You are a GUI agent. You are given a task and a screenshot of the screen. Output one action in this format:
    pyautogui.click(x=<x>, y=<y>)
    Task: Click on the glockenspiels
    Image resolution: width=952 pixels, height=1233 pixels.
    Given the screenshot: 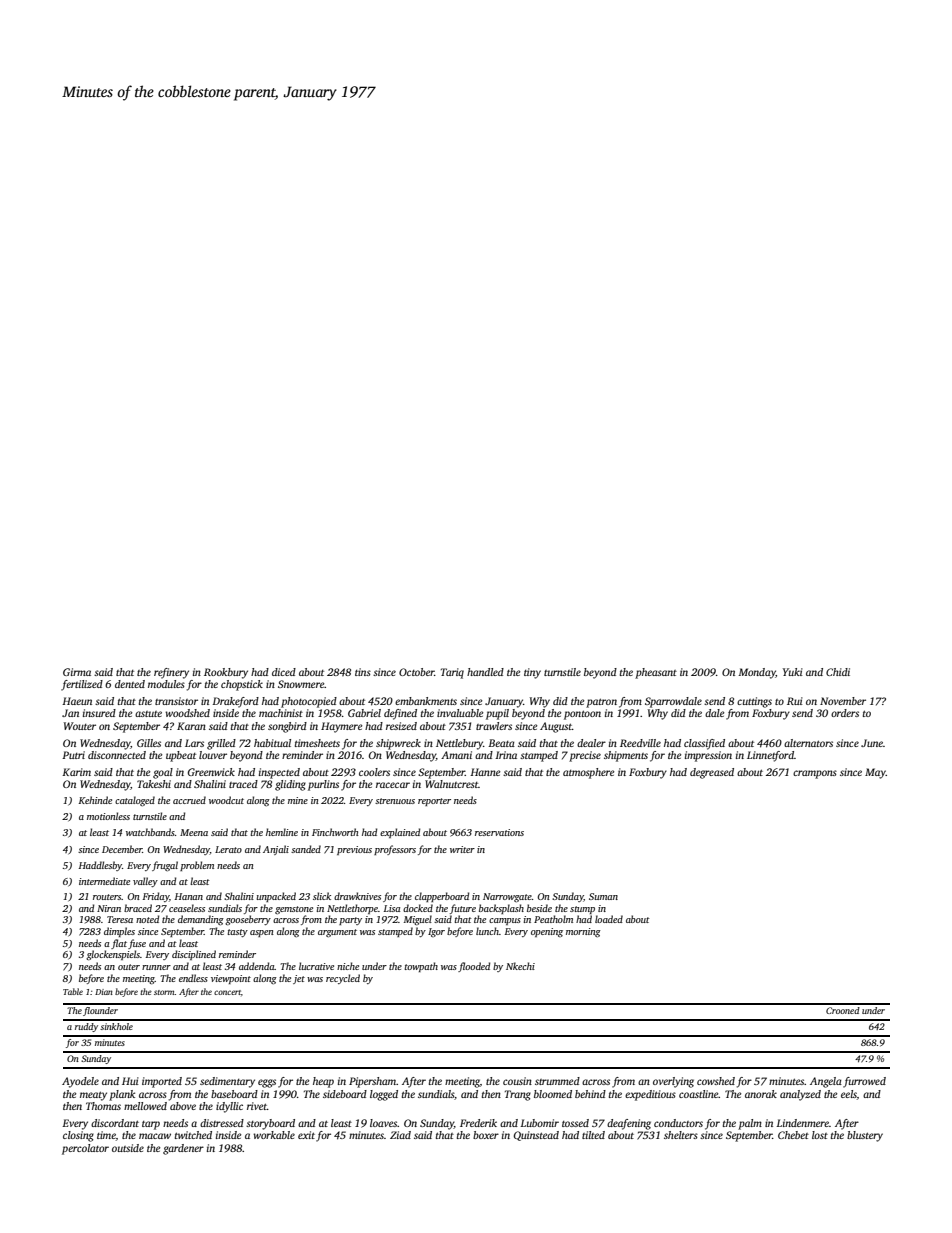 What is the action you would take?
    pyautogui.click(x=113, y=955)
